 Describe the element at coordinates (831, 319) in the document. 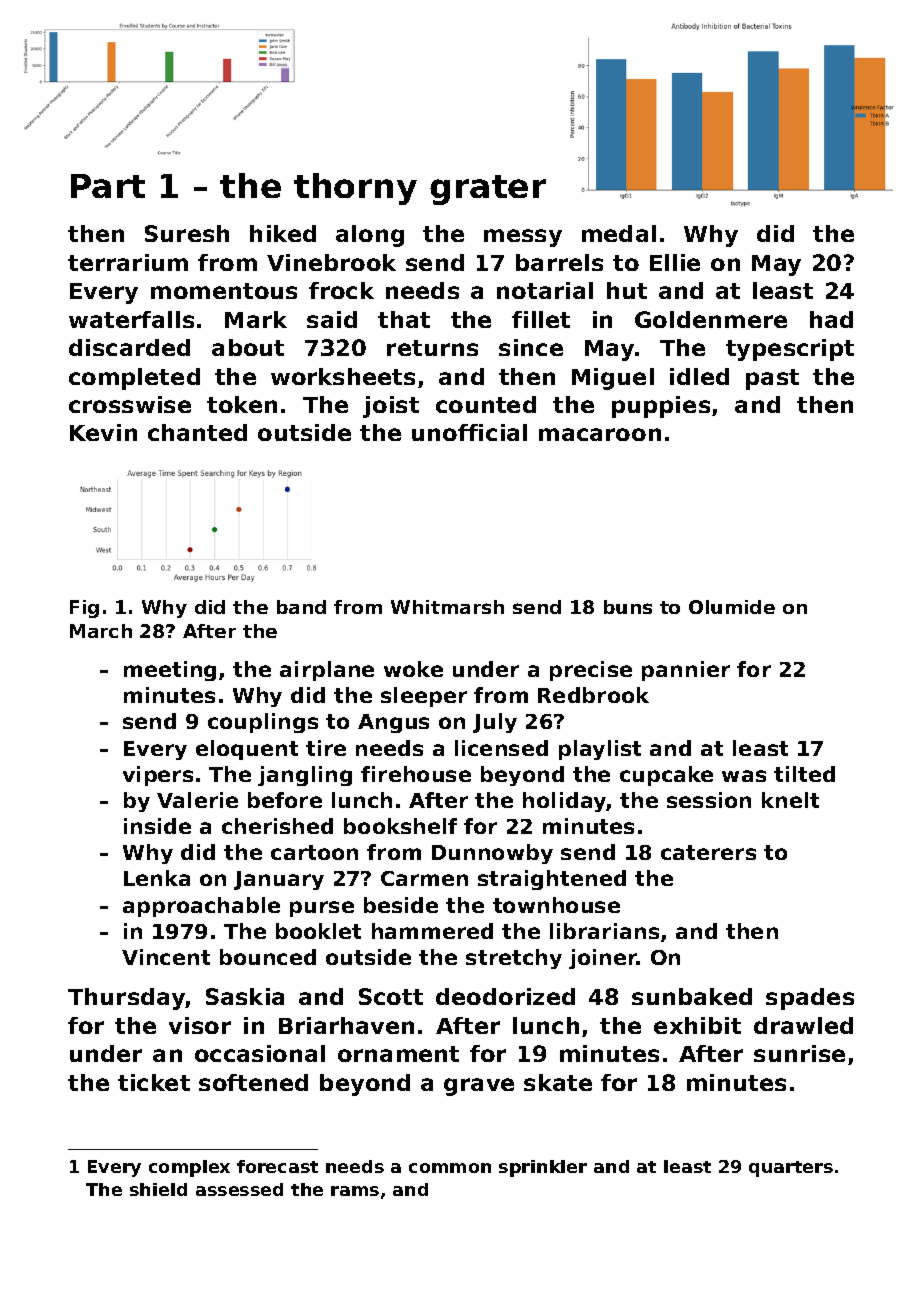

I see `had` at that location.
